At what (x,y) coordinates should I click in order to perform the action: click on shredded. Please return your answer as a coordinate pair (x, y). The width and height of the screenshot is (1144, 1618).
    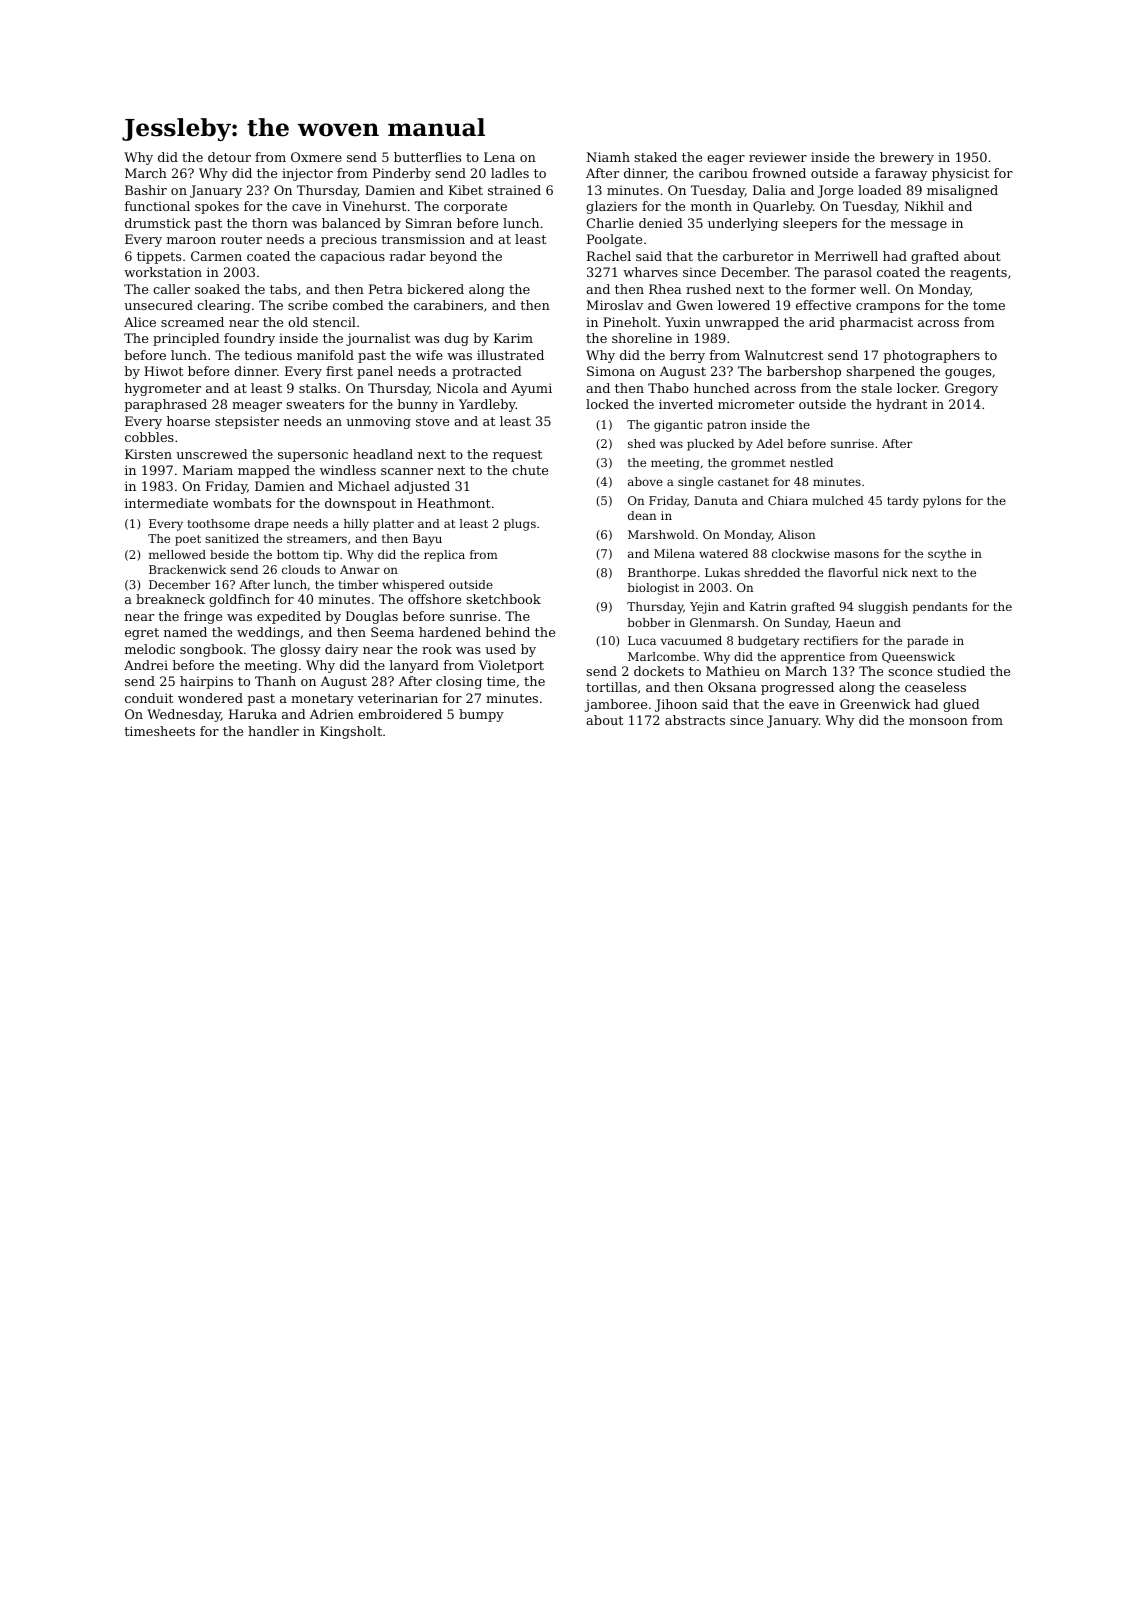
    Looking at the image, I should click on (772, 572).
